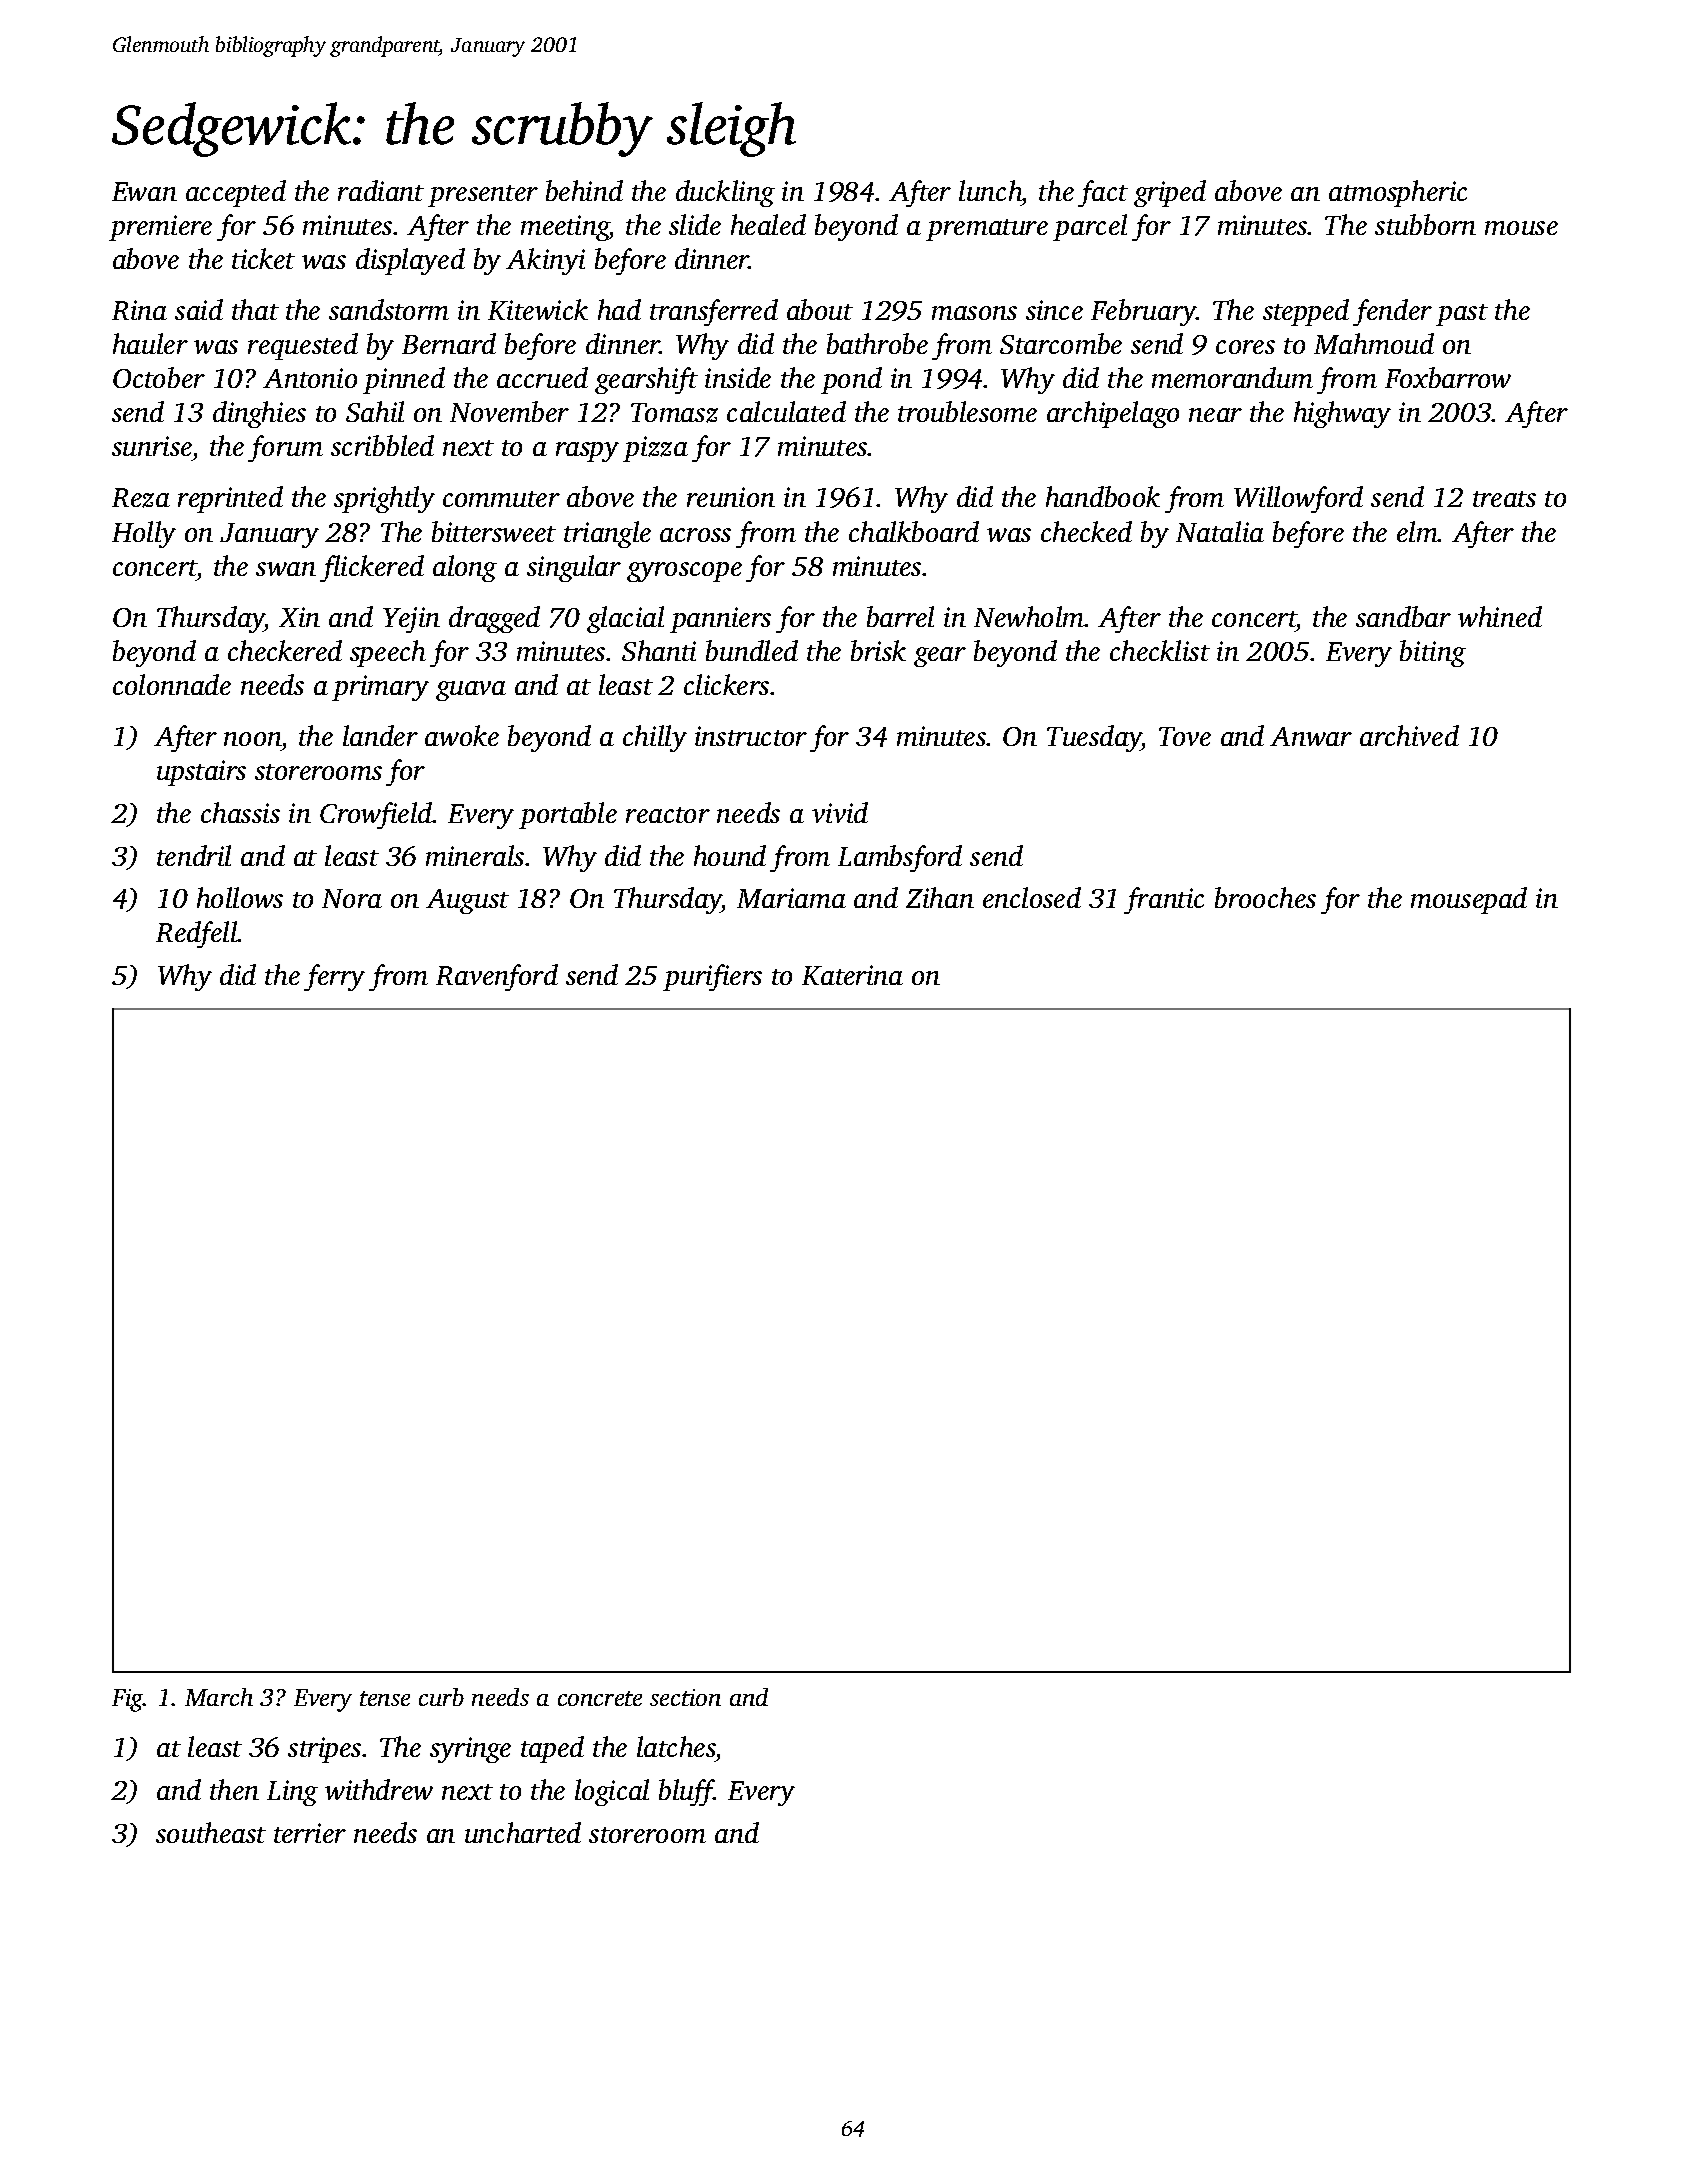 The image size is (1683, 2178). Describe the element at coordinates (234, 1789) in the document. I see `then` at that location.
